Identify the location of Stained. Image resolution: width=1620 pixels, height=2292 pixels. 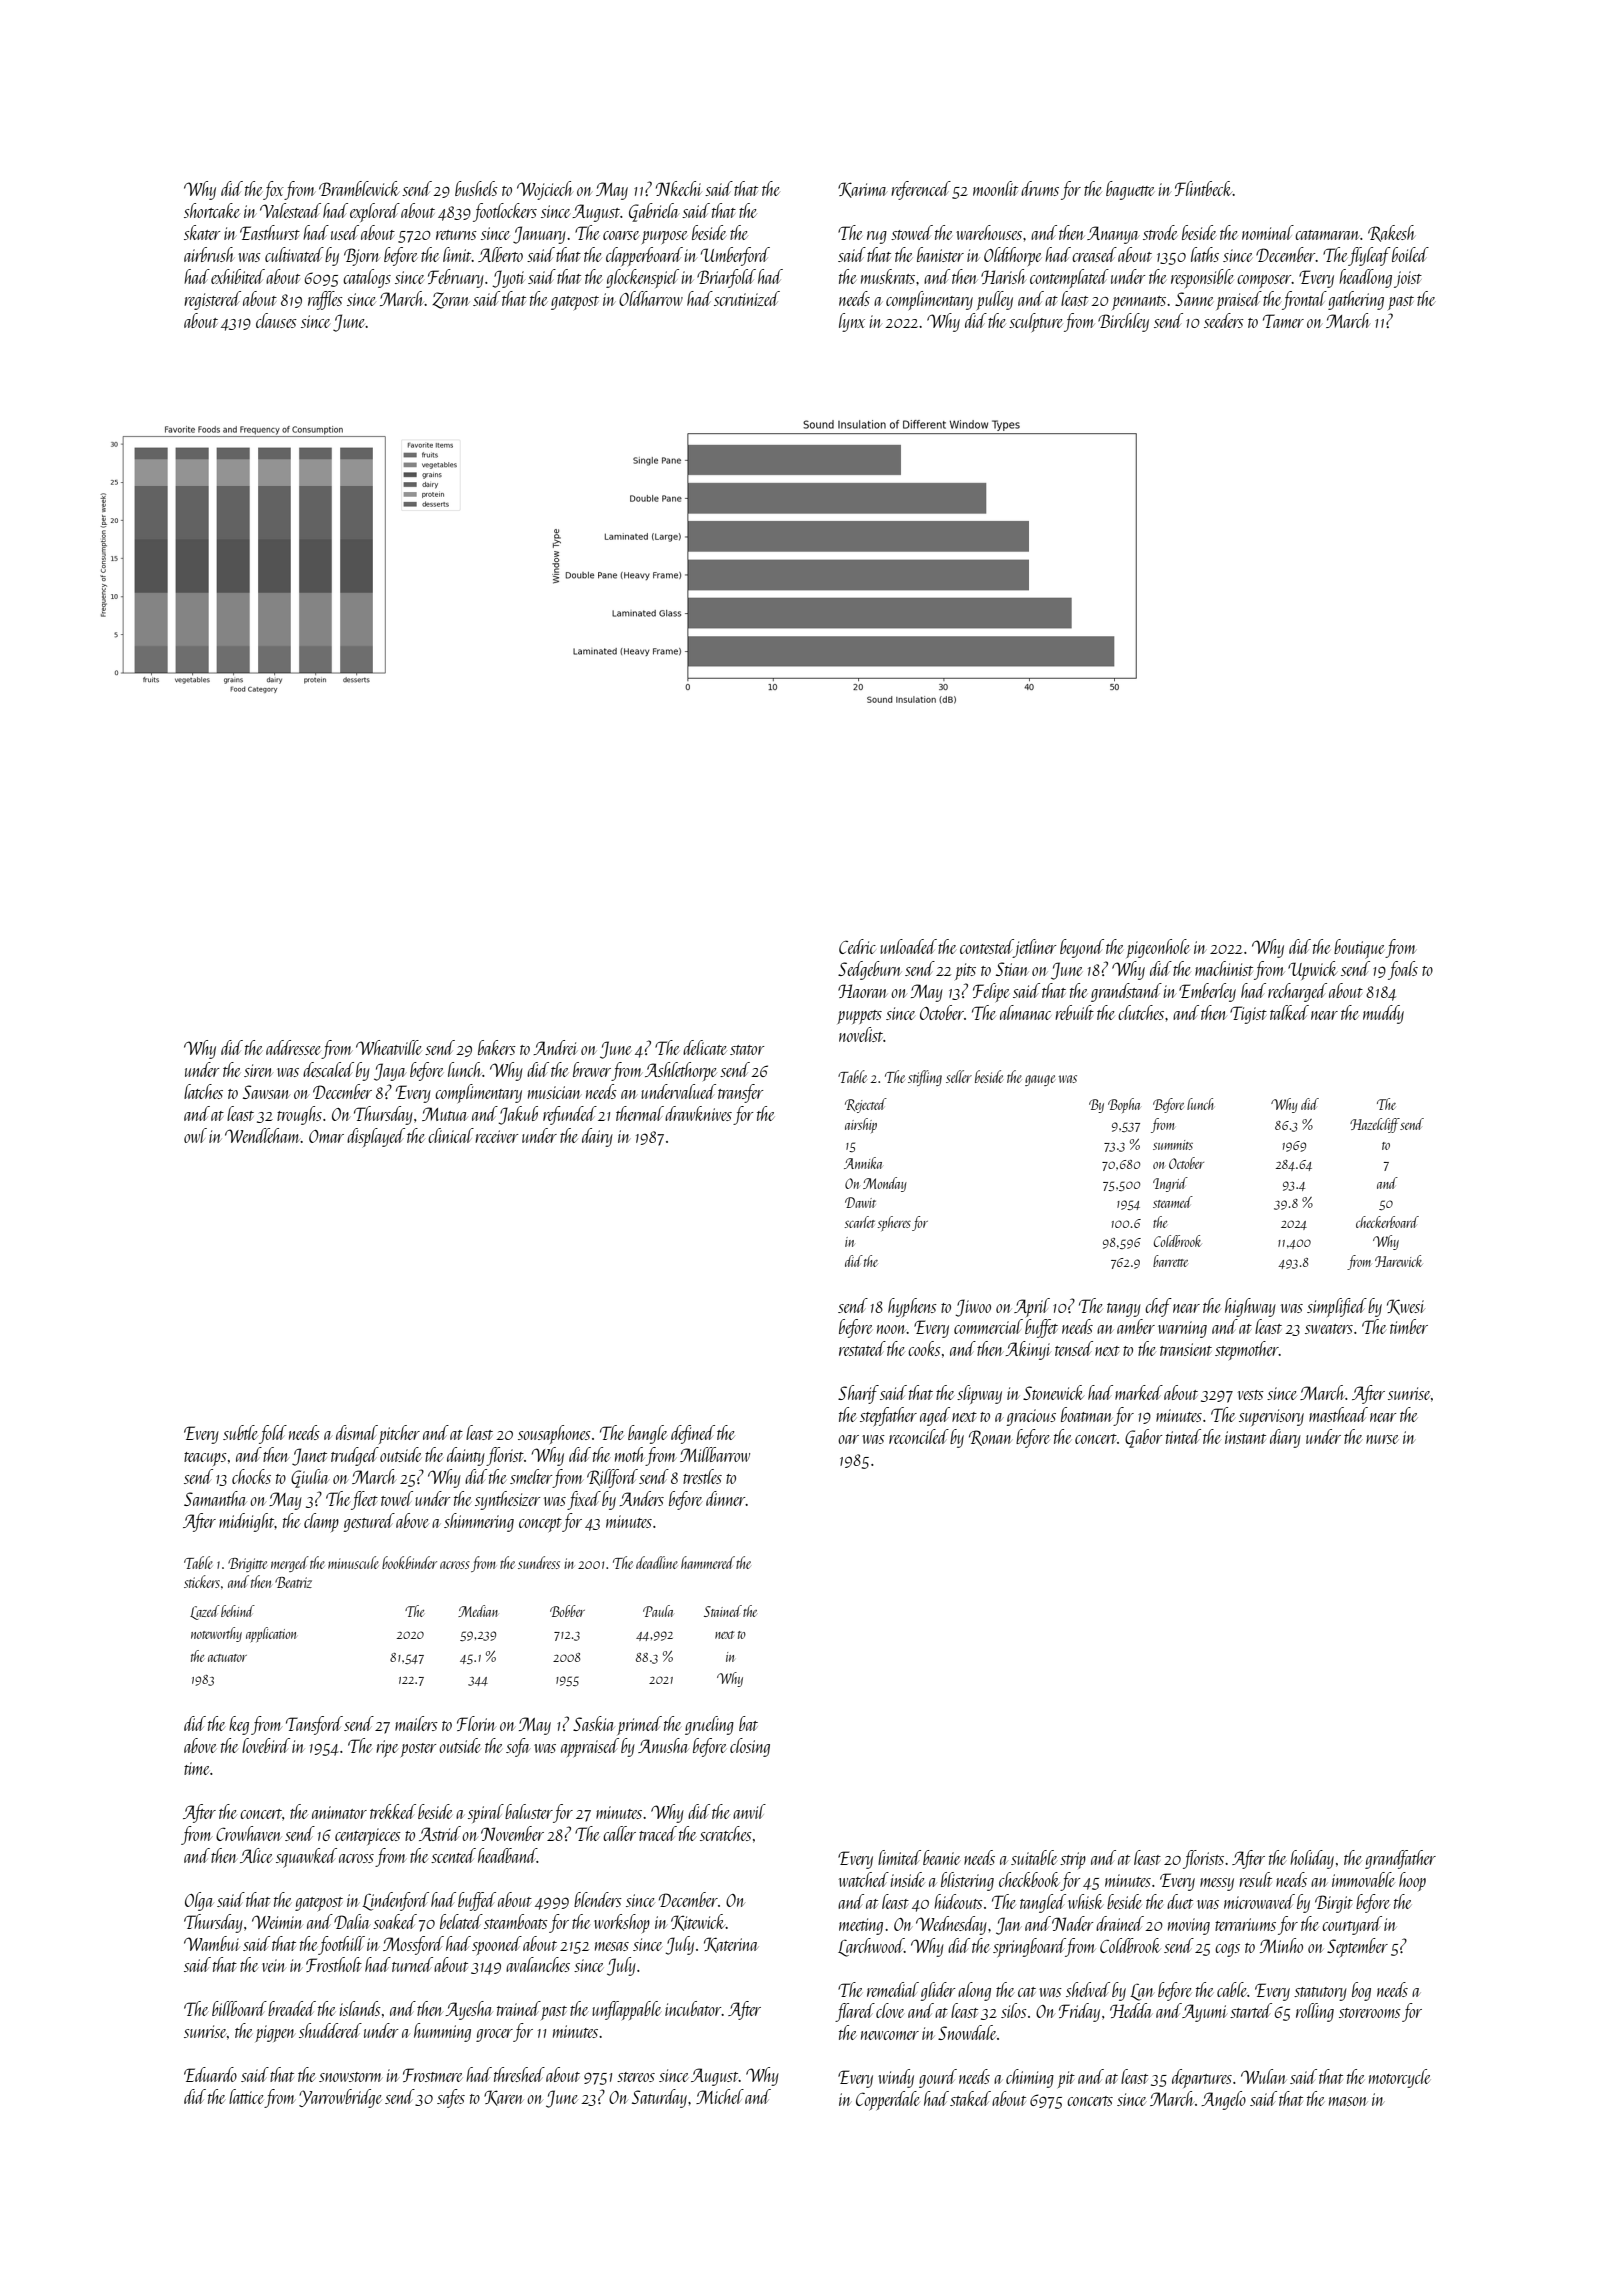
(723, 1611).
